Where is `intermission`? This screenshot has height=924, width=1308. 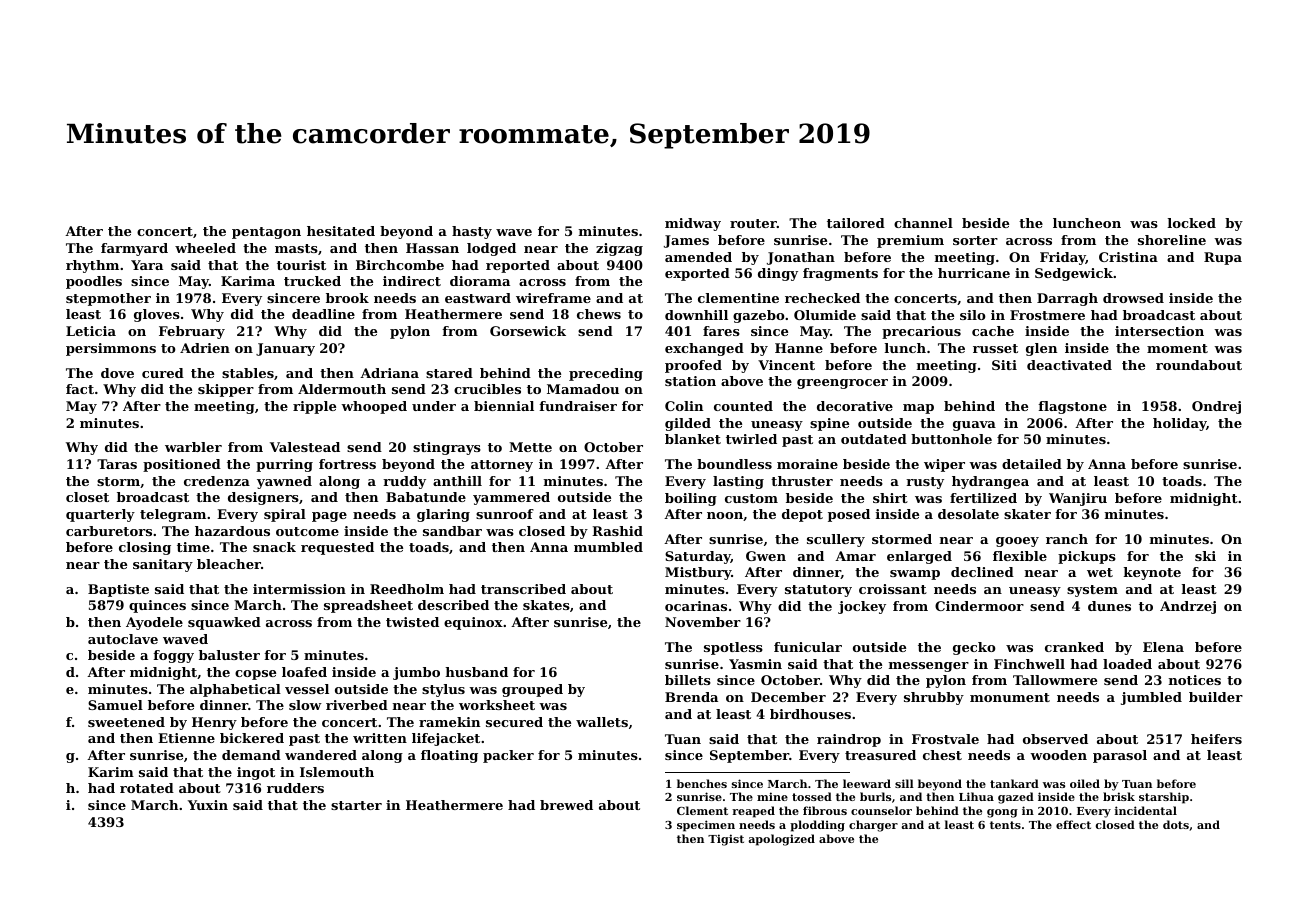 intermission is located at coordinates (299, 589).
